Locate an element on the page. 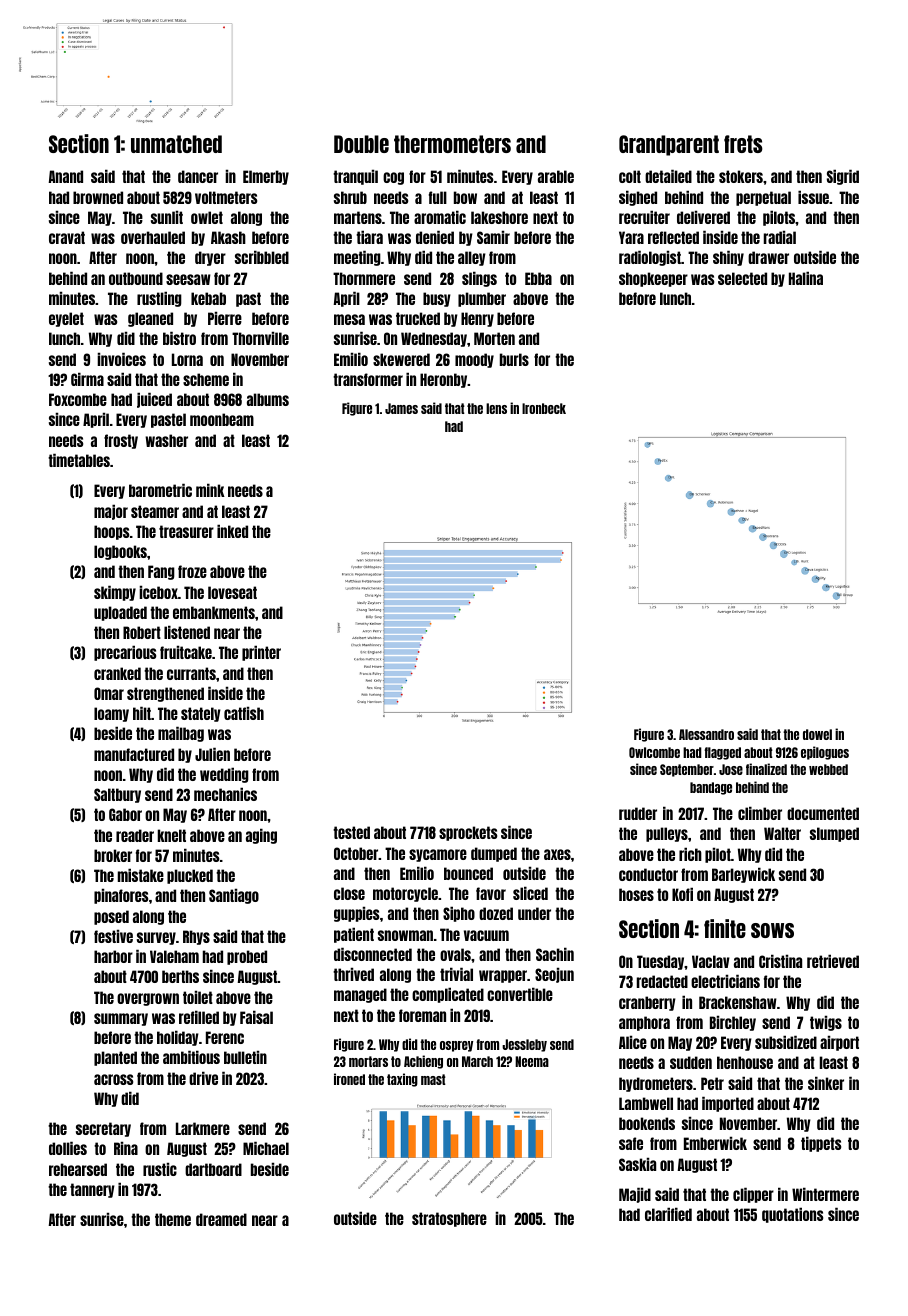 This page has height=1316, width=908. washer is located at coordinates (166, 440).
